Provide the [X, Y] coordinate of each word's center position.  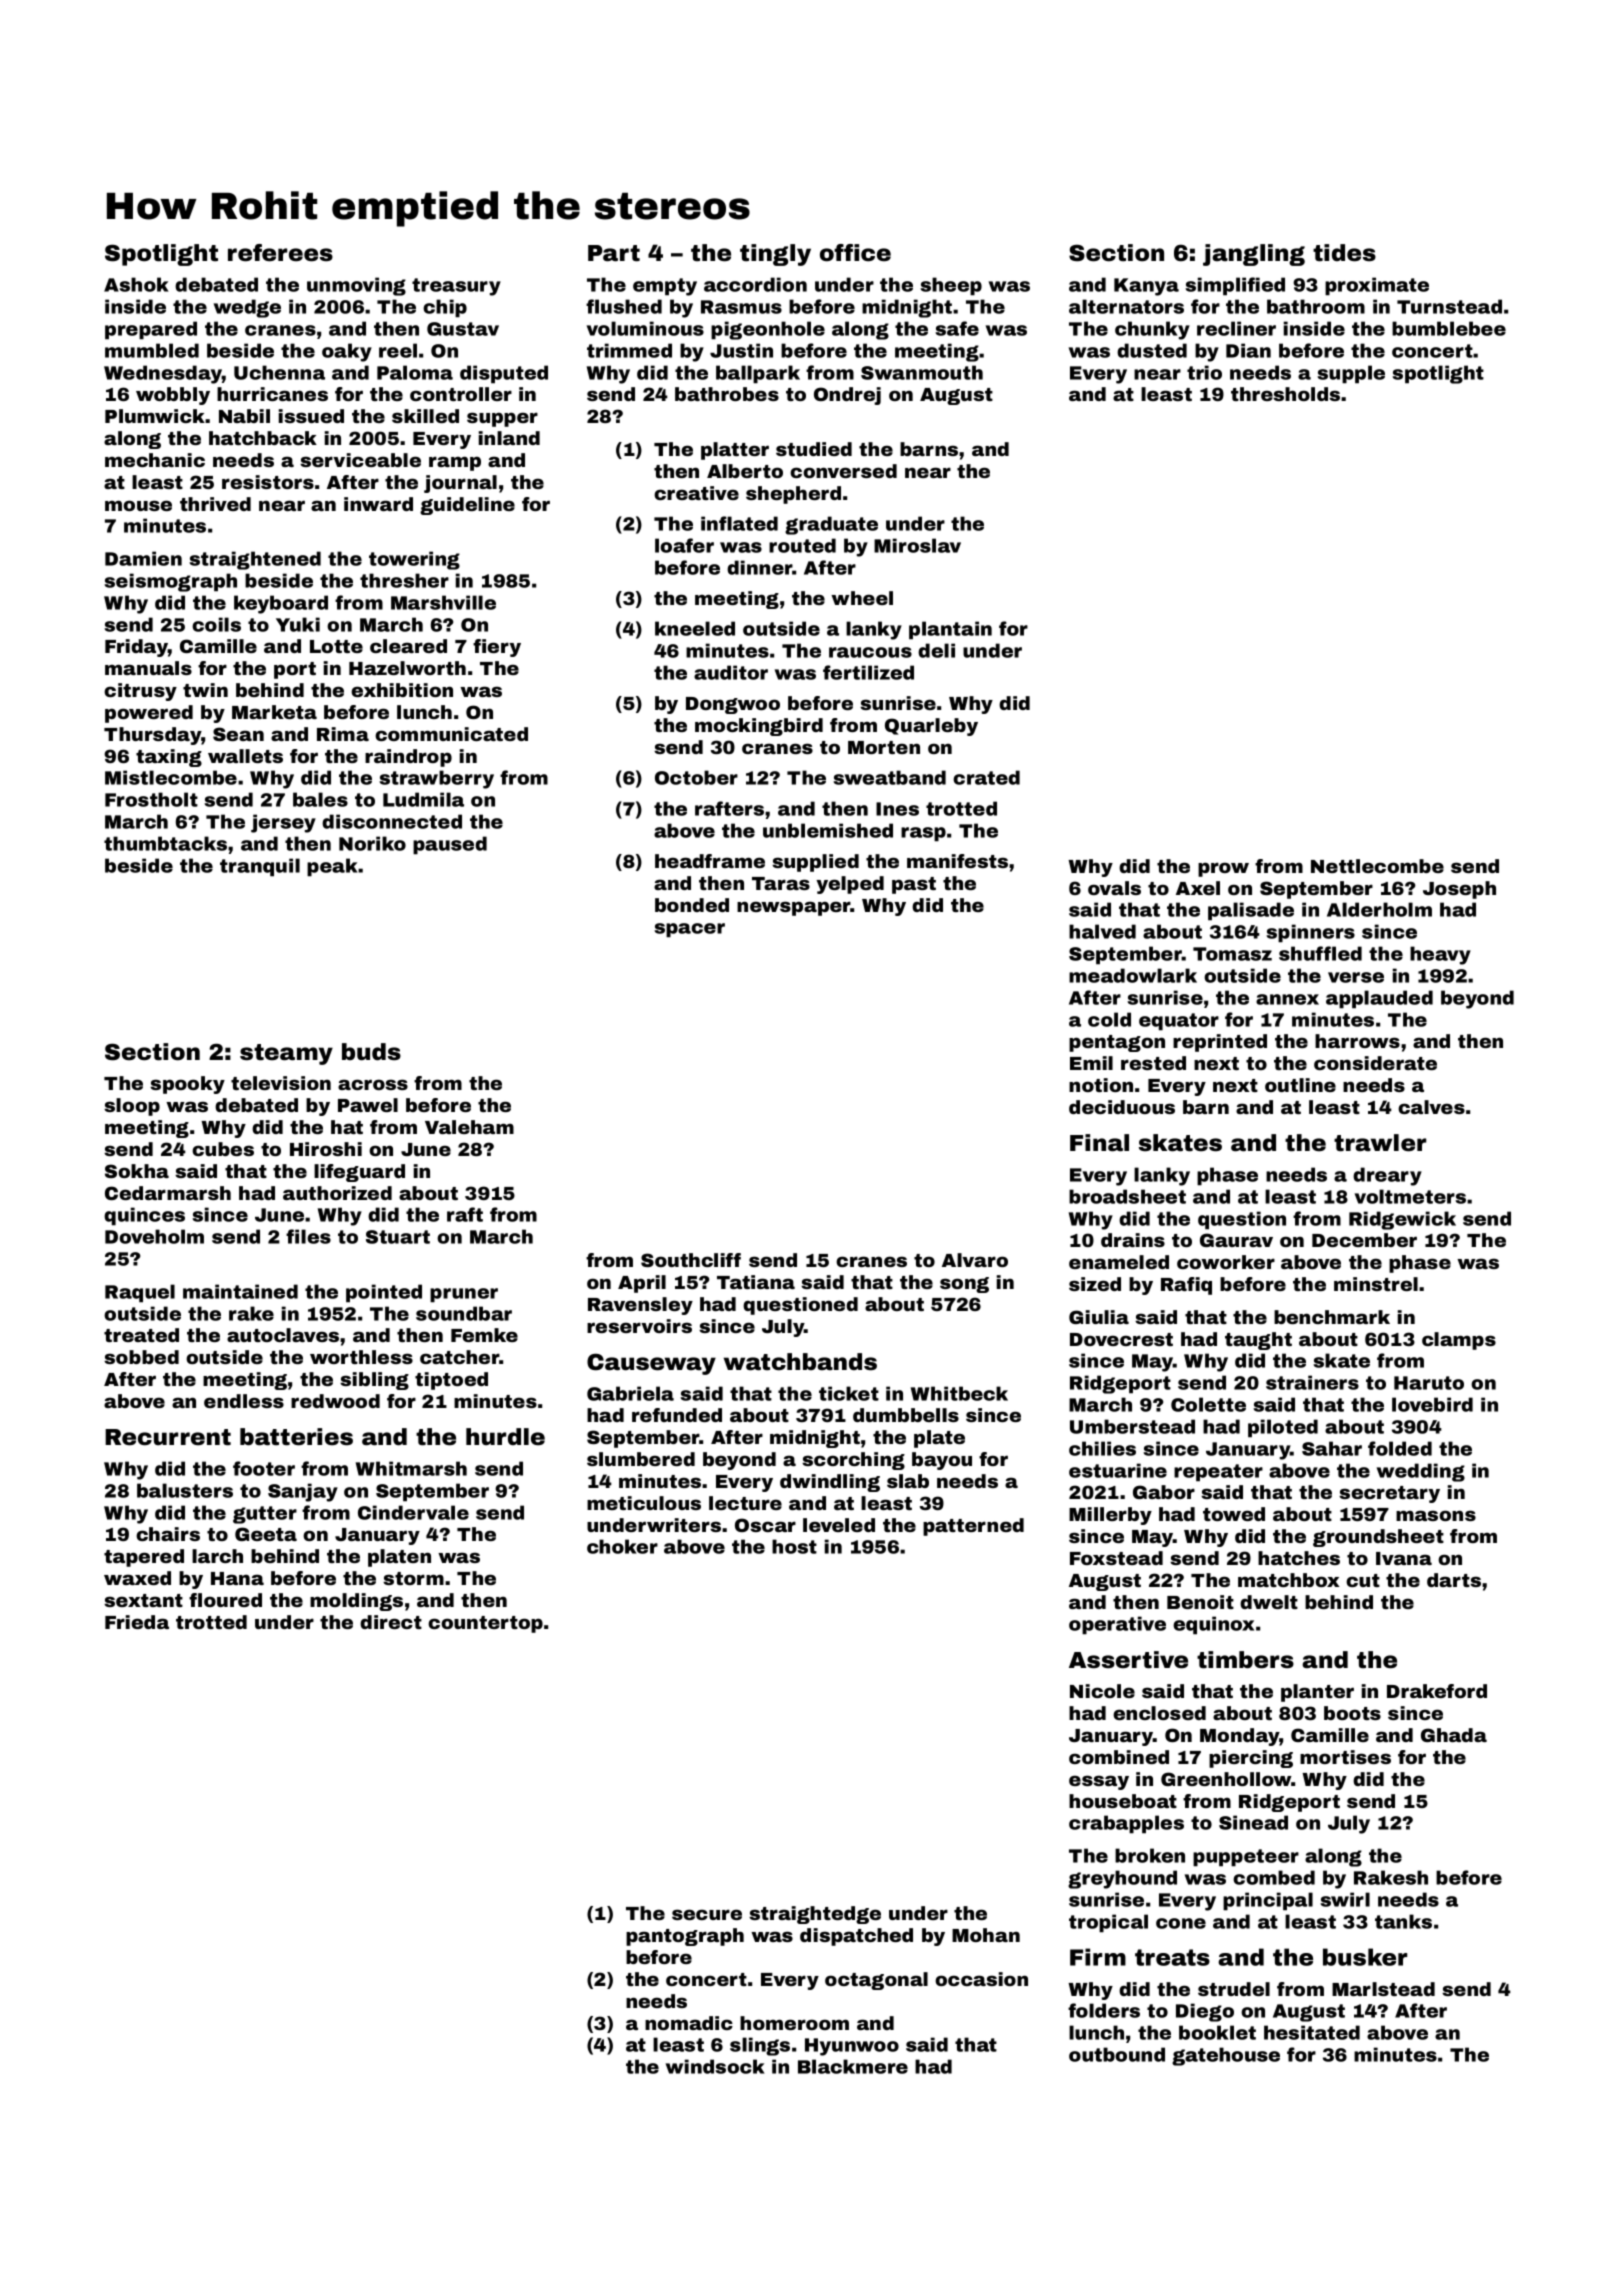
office [855, 253]
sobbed [141, 1357]
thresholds [1285, 394]
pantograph [685, 1937]
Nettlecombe [1377, 866]
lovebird [1432, 1404]
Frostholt [151, 799]
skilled [425, 416]
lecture [745, 1503]
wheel [862, 598]
